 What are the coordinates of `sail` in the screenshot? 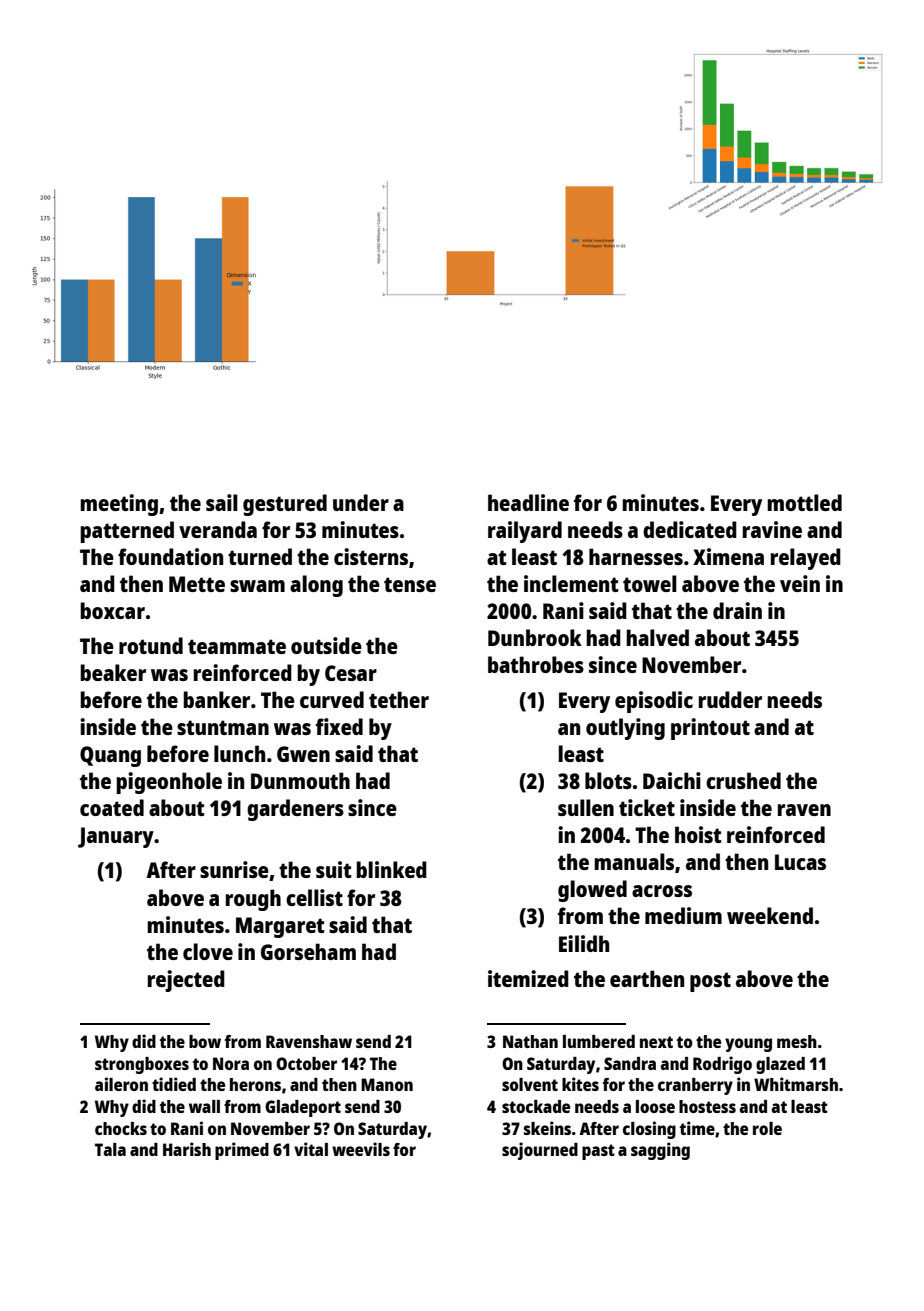 It's located at (222, 502).
